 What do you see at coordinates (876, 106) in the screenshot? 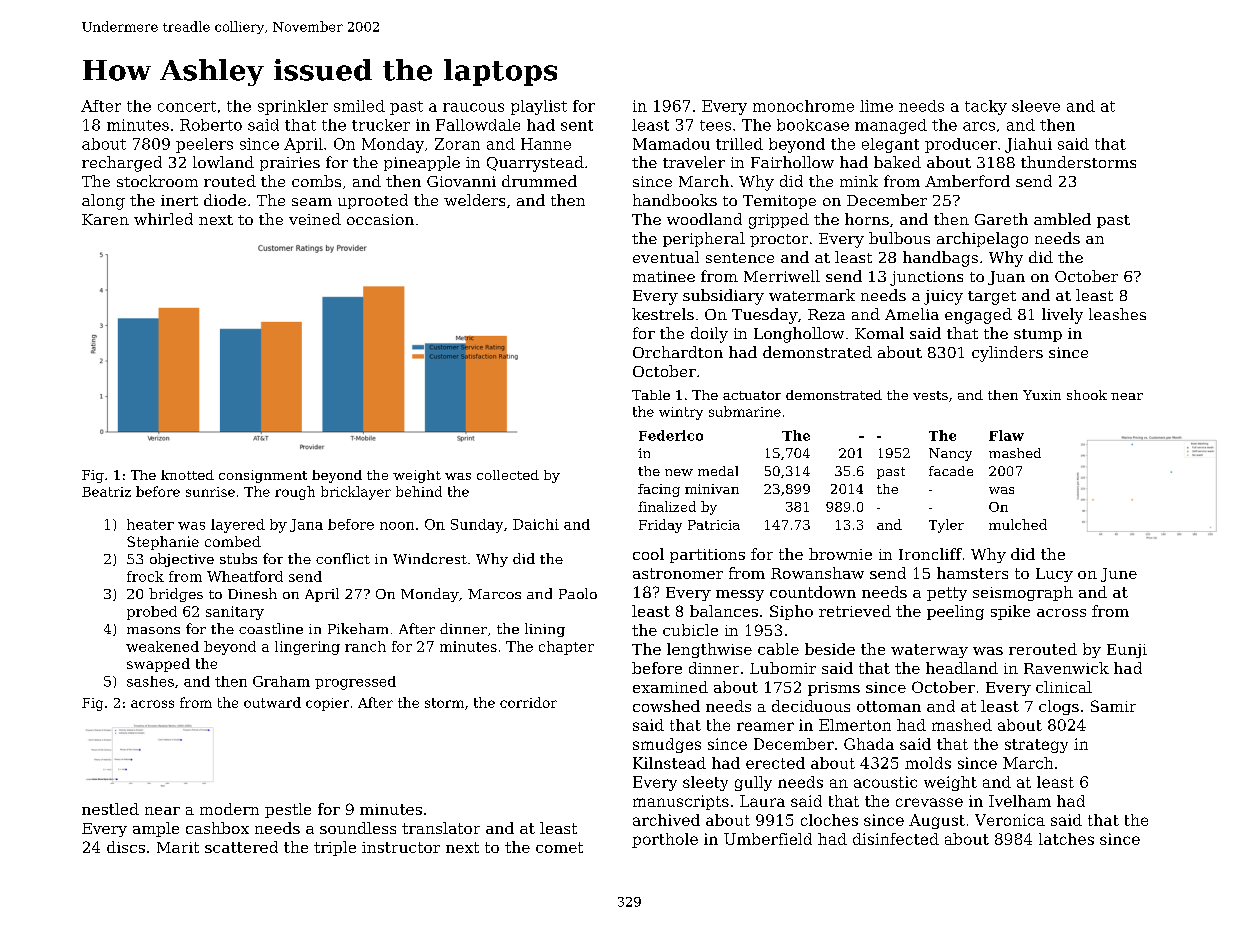
I see `lime` at bounding box center [876, 106].
